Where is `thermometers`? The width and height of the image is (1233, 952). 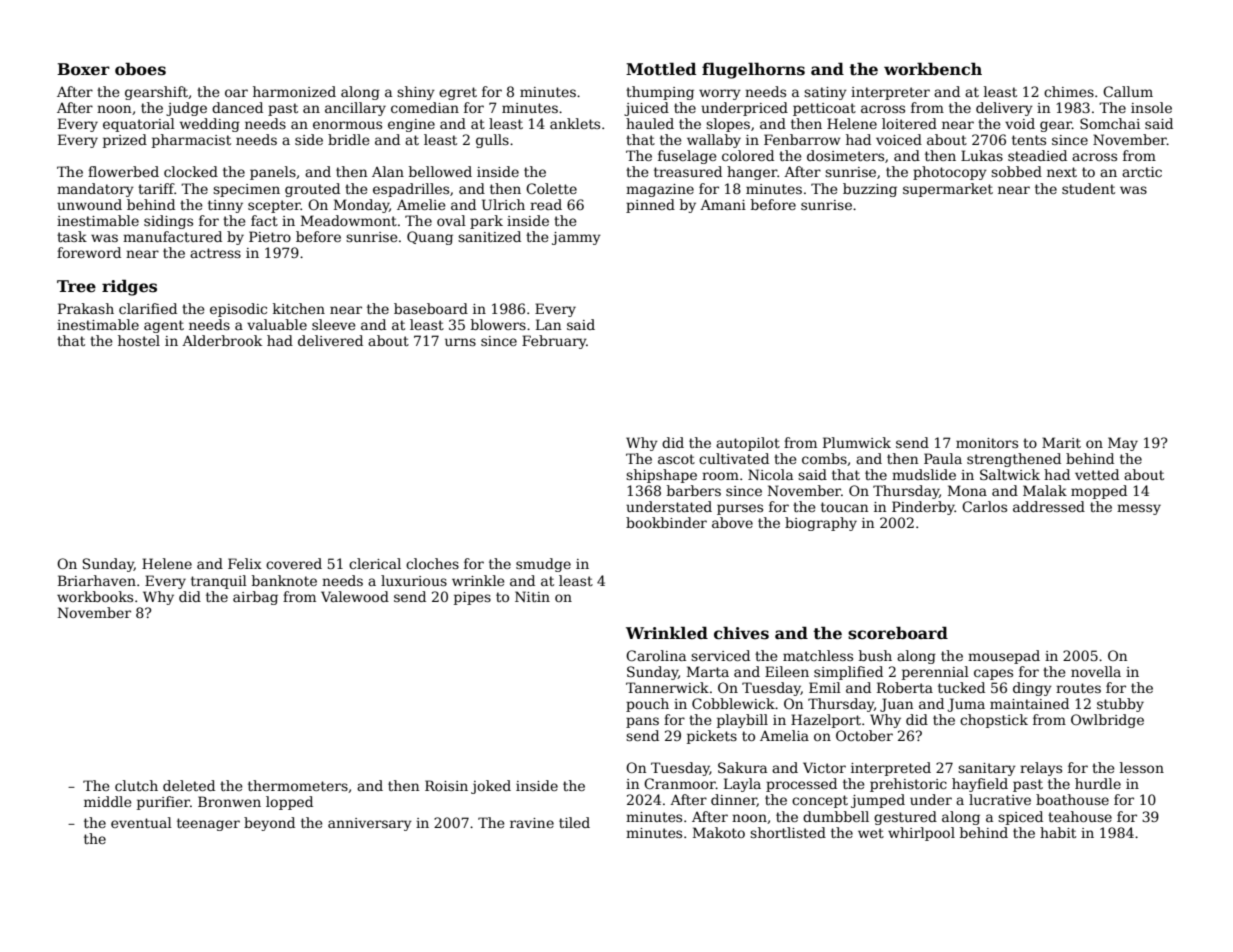 thermometers is located at coordinates (298, 785).
